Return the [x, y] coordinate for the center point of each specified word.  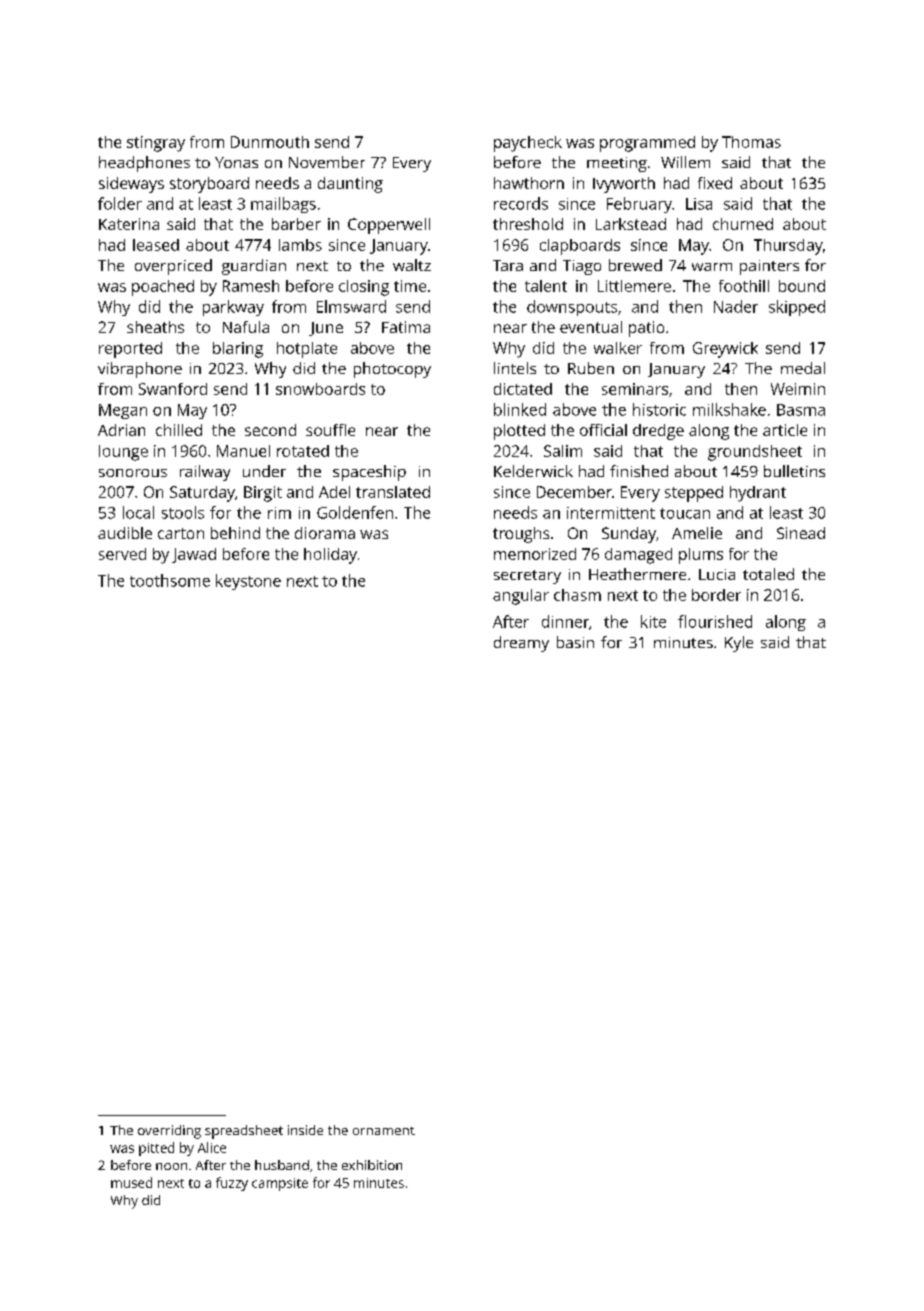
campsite [280, 1184]
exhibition [372, 1165]
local [138, 512]
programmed [647, 144]
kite [653, 621]
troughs [521, 535]
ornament [384, 1131]
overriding [169, 1132]
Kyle [739, 644]
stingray [156, 144]
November [327, 162]
